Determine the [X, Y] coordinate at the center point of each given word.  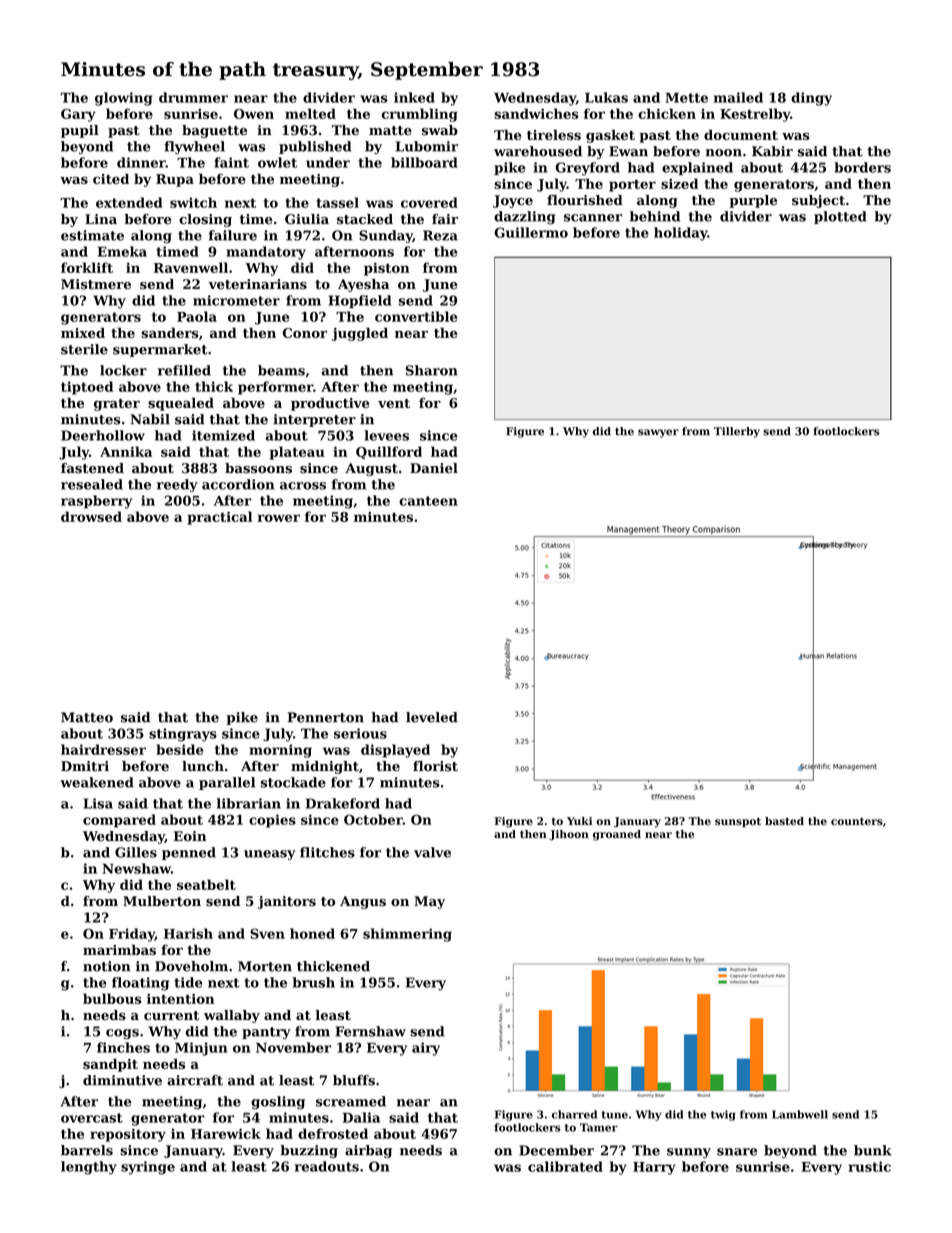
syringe [148, 1168]
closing [205, 220]
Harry [654, 1168]
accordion [238, 484]
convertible [416, 316]
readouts [327, 1166]
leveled [432, 717]
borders [862, 167]
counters [857, 821]
